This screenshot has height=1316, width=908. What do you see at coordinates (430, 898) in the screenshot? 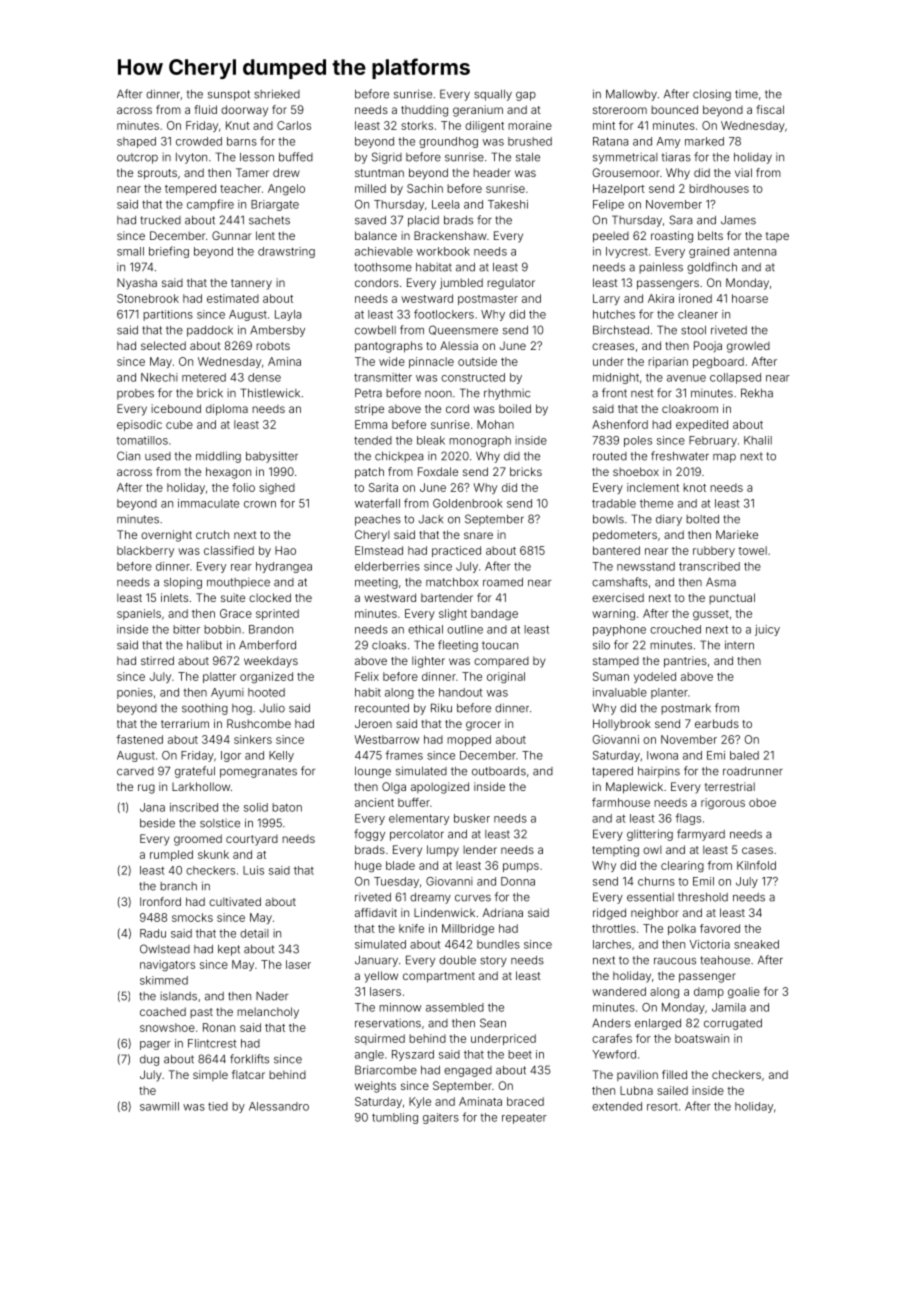
I see `dreamy` at bounding box center [430, 898].
